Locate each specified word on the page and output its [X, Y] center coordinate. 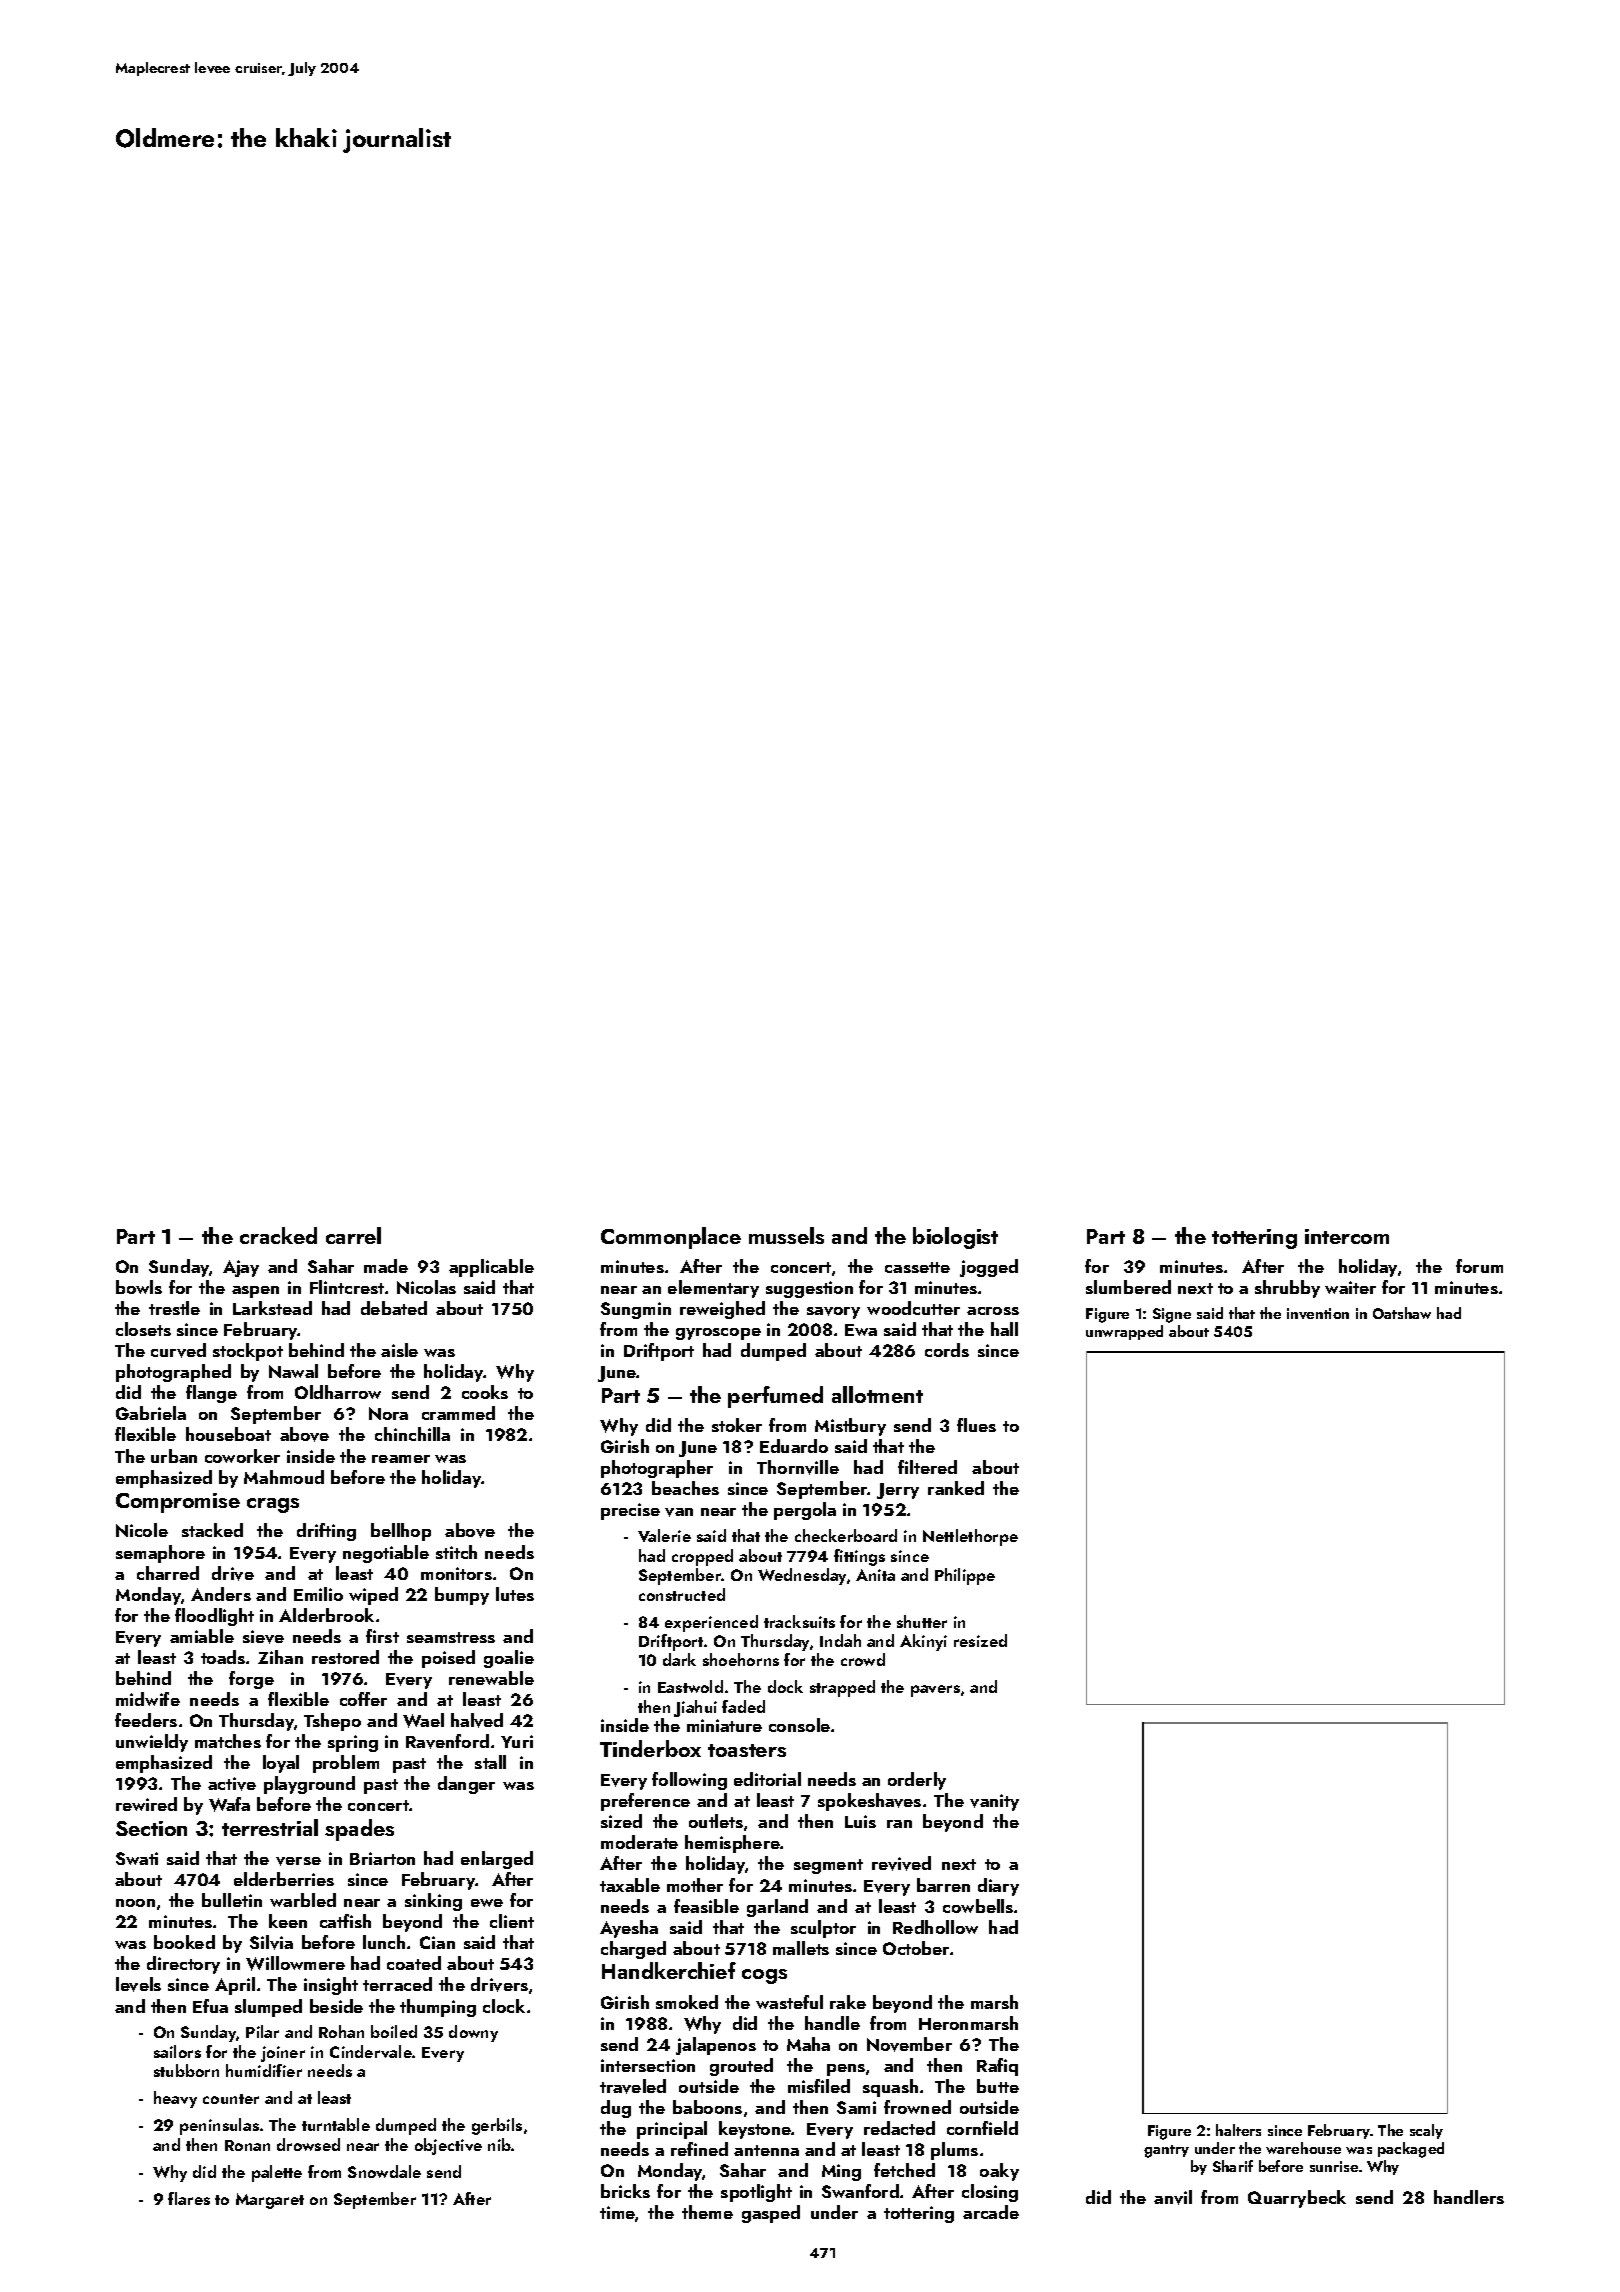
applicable [491, 1268]
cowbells [978, 1906]
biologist [955, 1238]
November [909, 2044]
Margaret [270, 2201]
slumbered [1128, 1287]
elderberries [284, 1879]
